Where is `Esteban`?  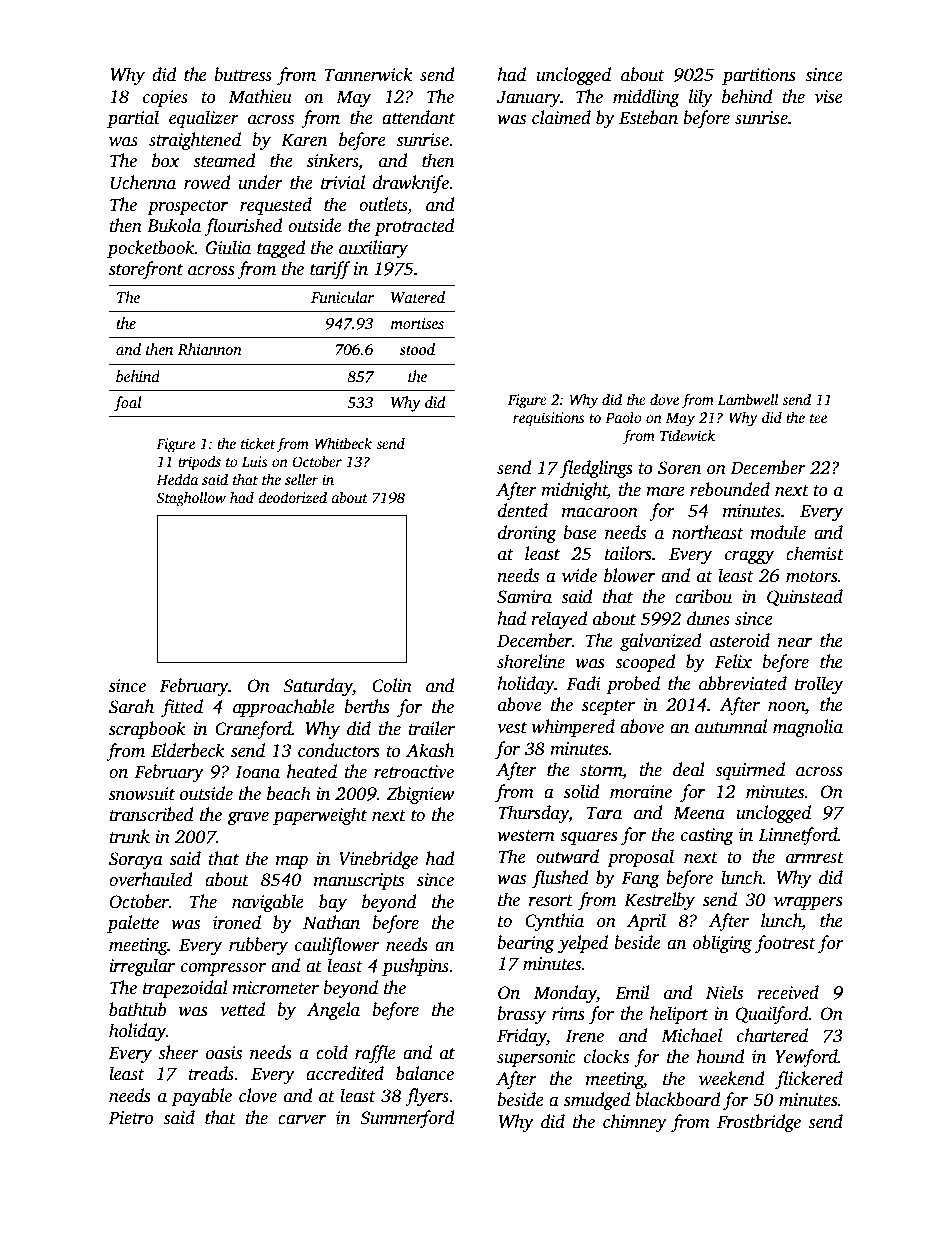
Esteban is located at coordinates (648, 117).
